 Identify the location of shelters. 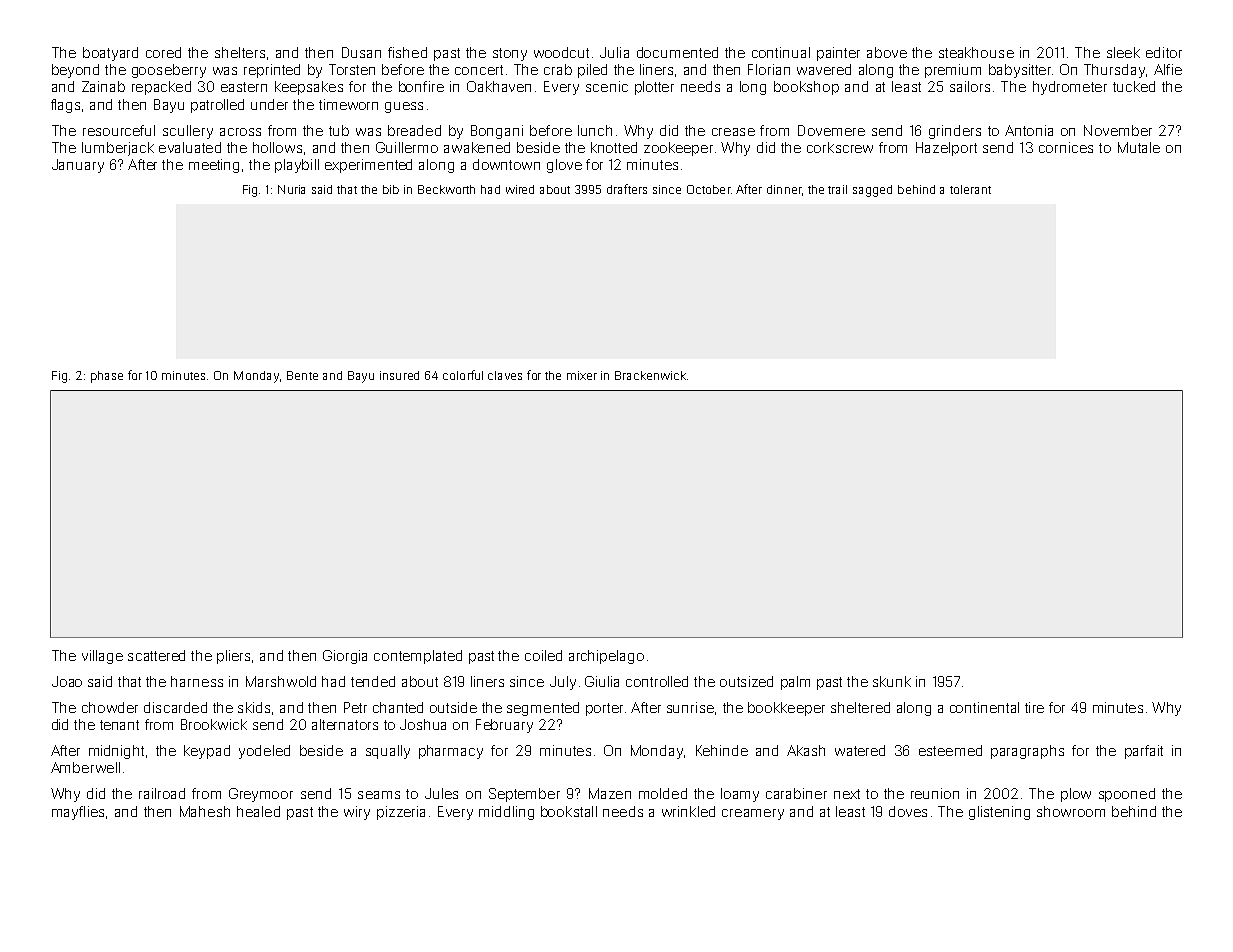
(240, 52).
